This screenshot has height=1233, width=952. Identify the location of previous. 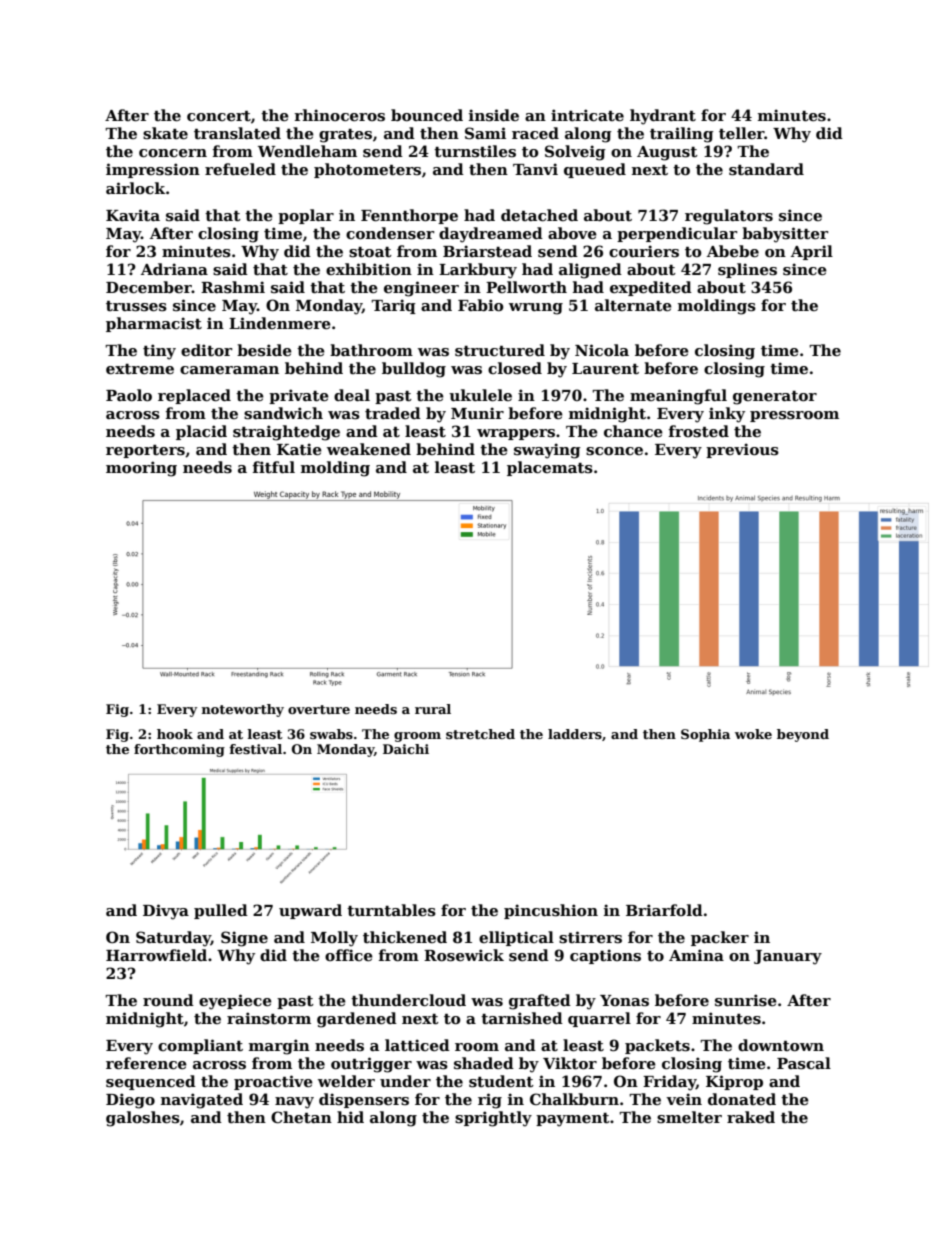
(742, 450).
